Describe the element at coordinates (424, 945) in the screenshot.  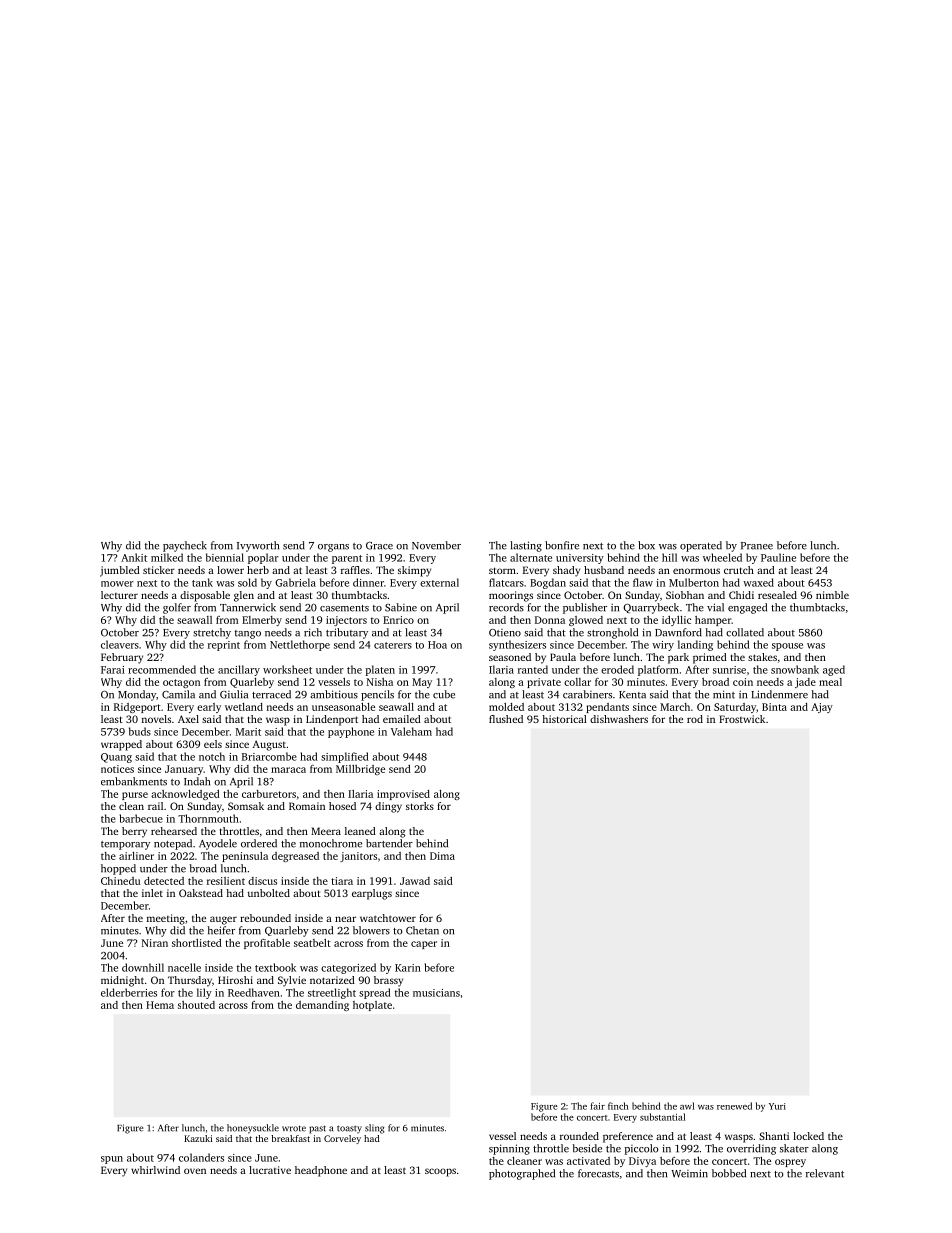
I see `caper` at that location.
